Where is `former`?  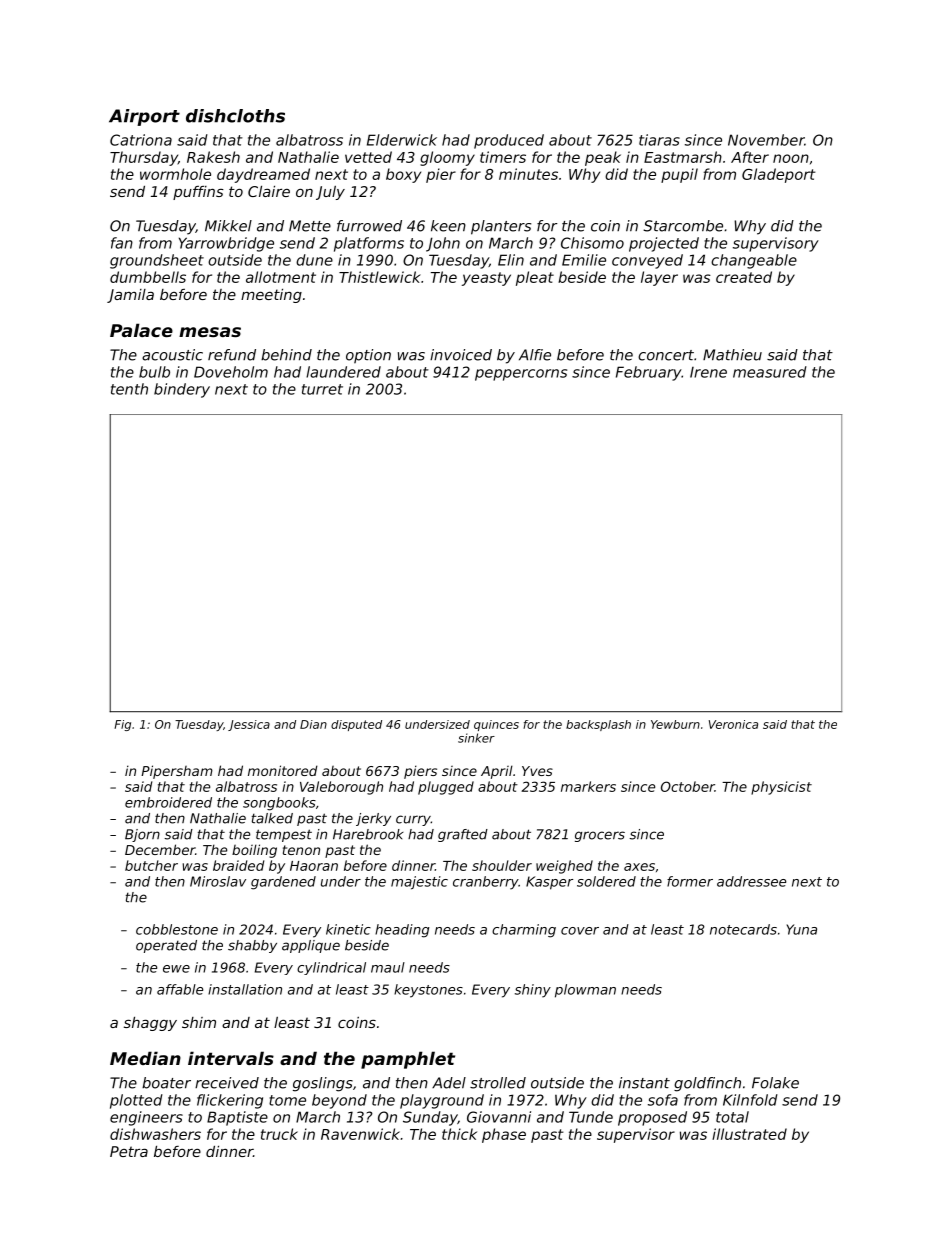
former is located at coordinates (690, 881).
